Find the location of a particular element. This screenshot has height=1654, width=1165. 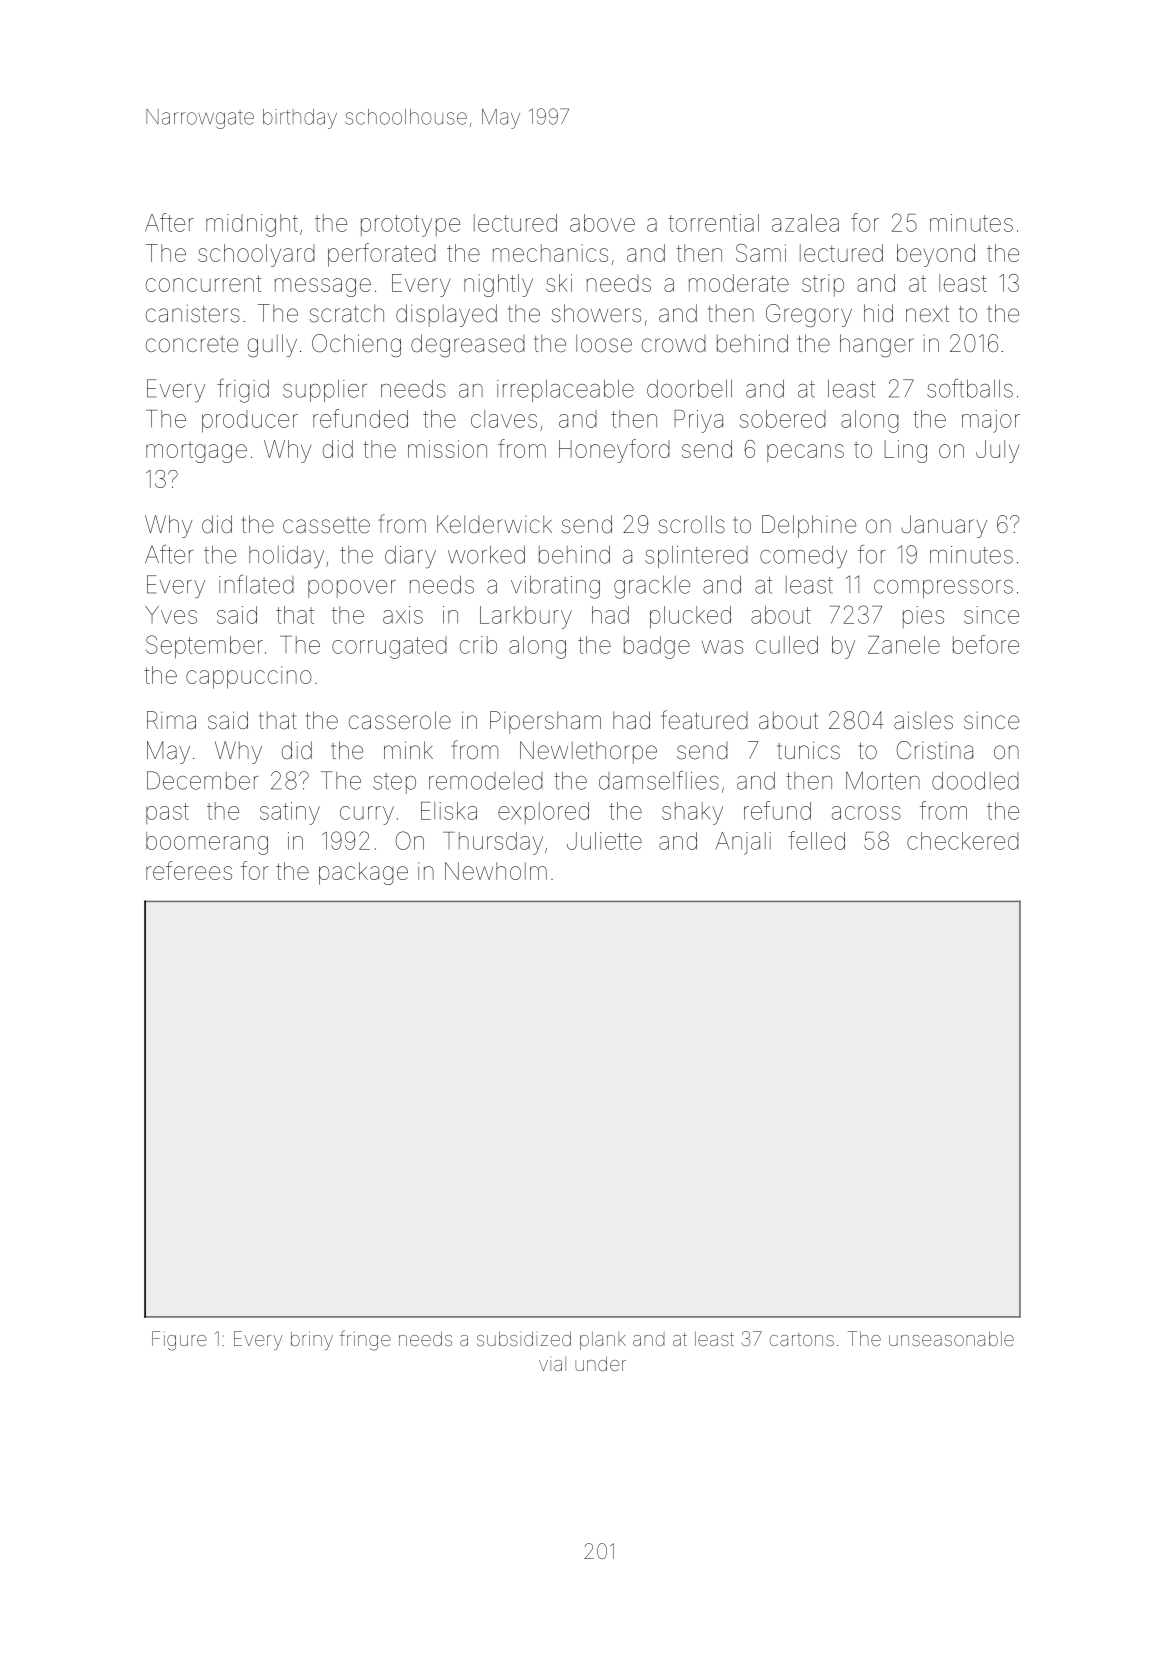

package is located at coordinates (363, 873).
